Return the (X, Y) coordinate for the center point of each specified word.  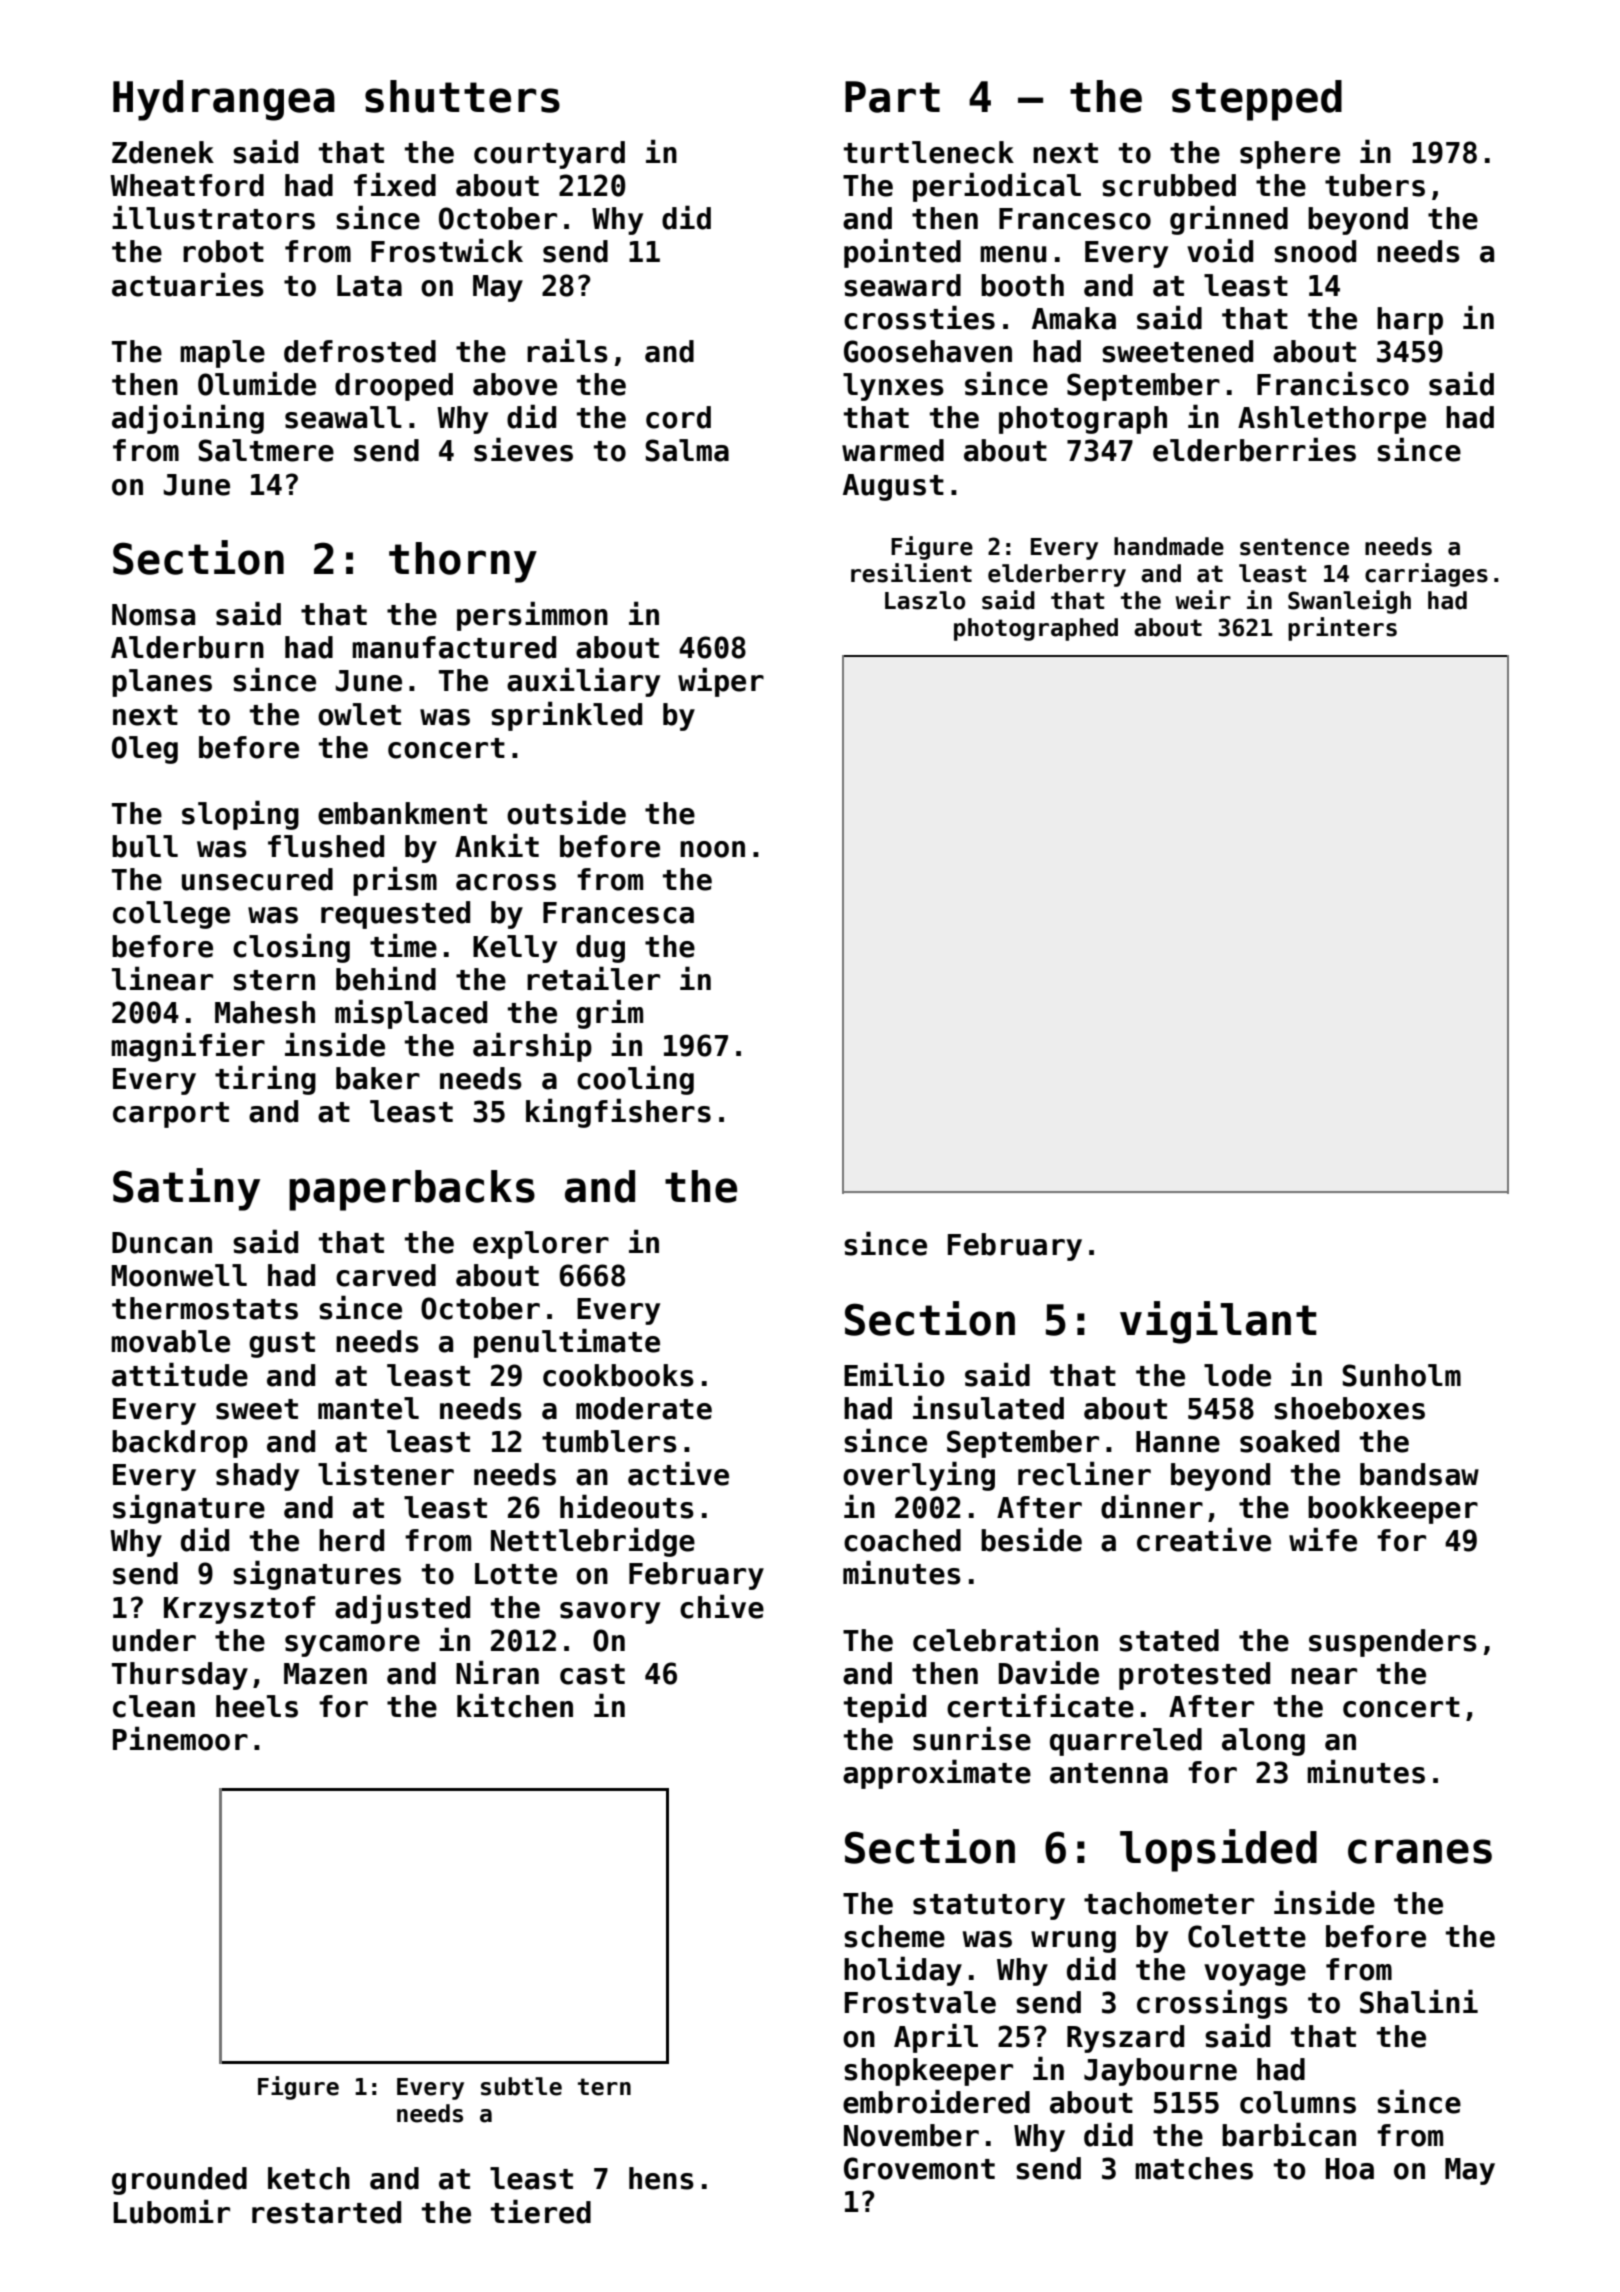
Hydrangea (224, 100)
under (154, 1640)
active (678, 1473)
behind (386, 978)
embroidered (936, 2101)
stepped (1257, 100)
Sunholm (1401, 1375)
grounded (179, 2181)
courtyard (549, 155)
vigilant (1218, 1322)
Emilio (894, 1374)
